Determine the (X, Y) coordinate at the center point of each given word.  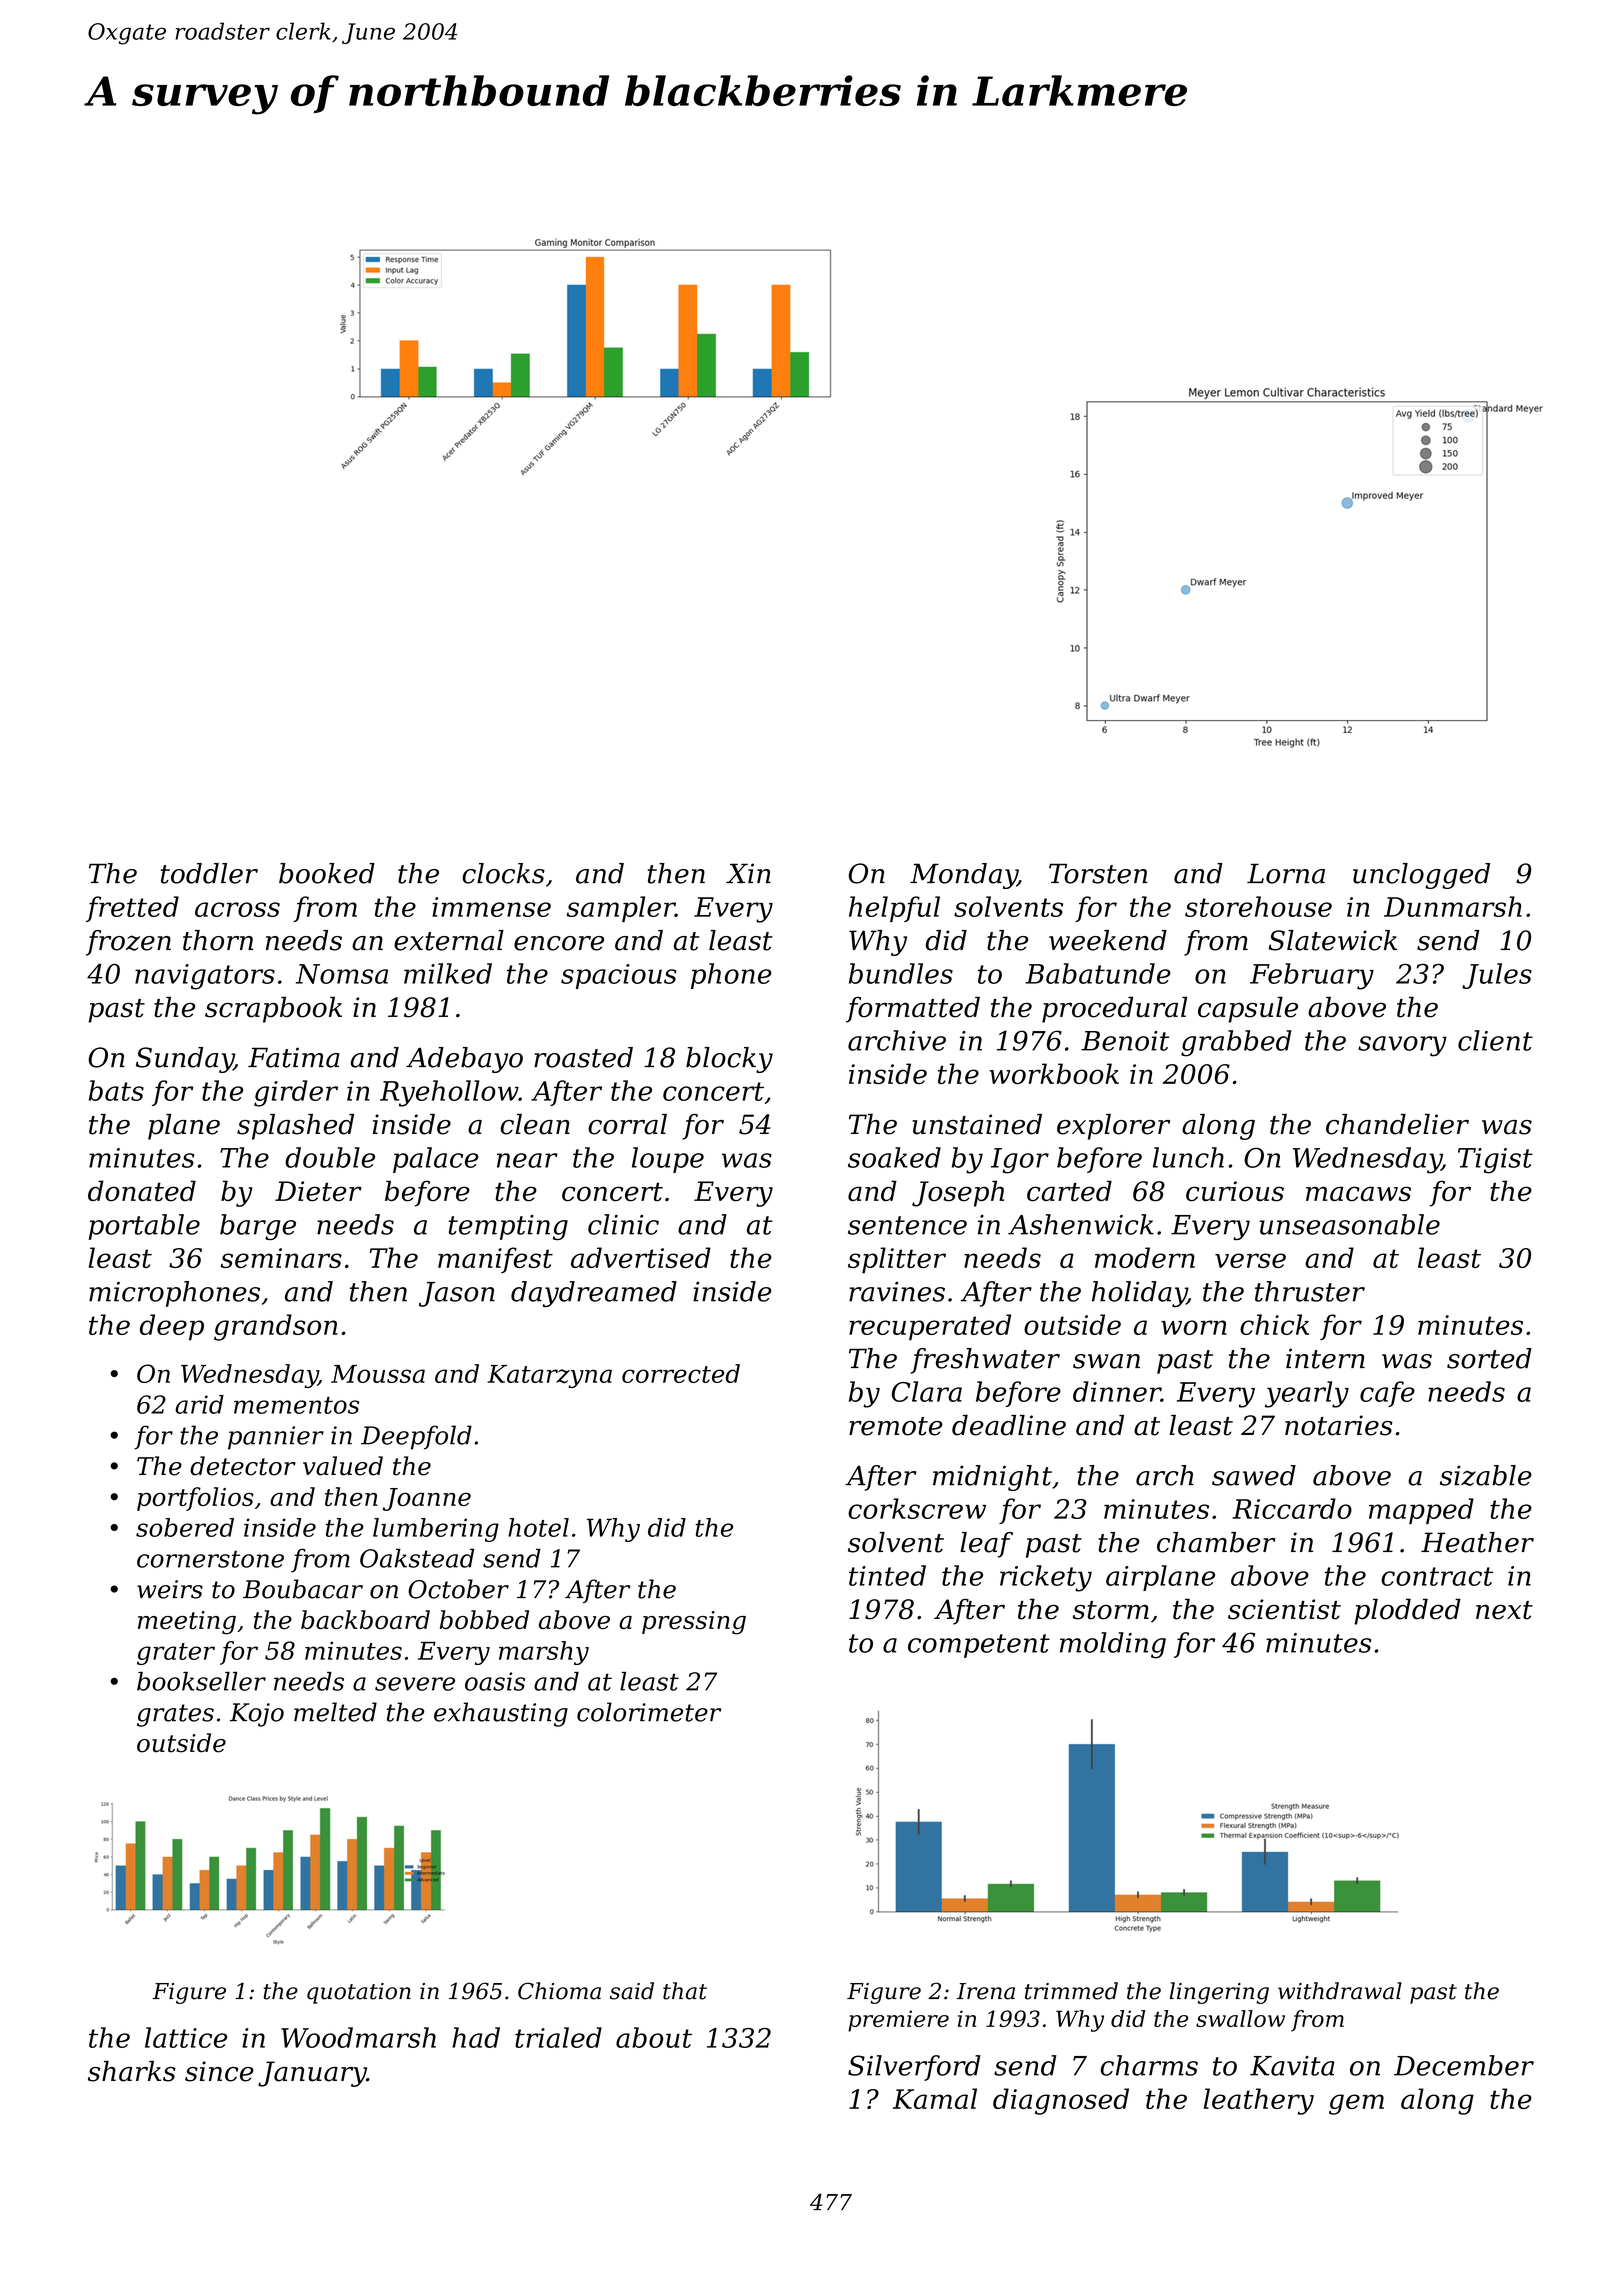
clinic (623, 1224)
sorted (1489, 1358)
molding (1113, 1645)
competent (979, 1646)
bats (116, 1090)
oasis (495, 1681)
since (219, 2071)
